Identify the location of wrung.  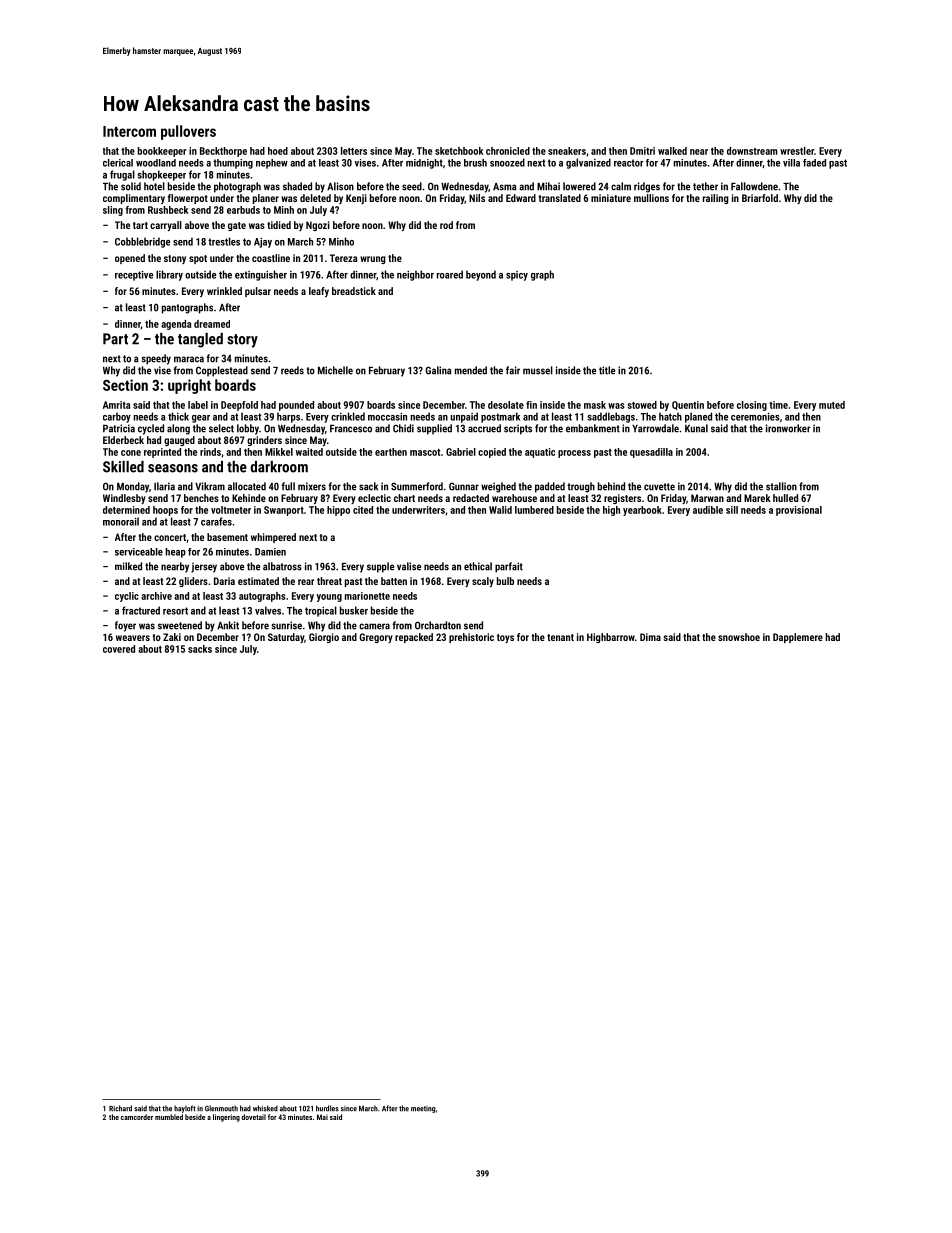
(373, 260).
